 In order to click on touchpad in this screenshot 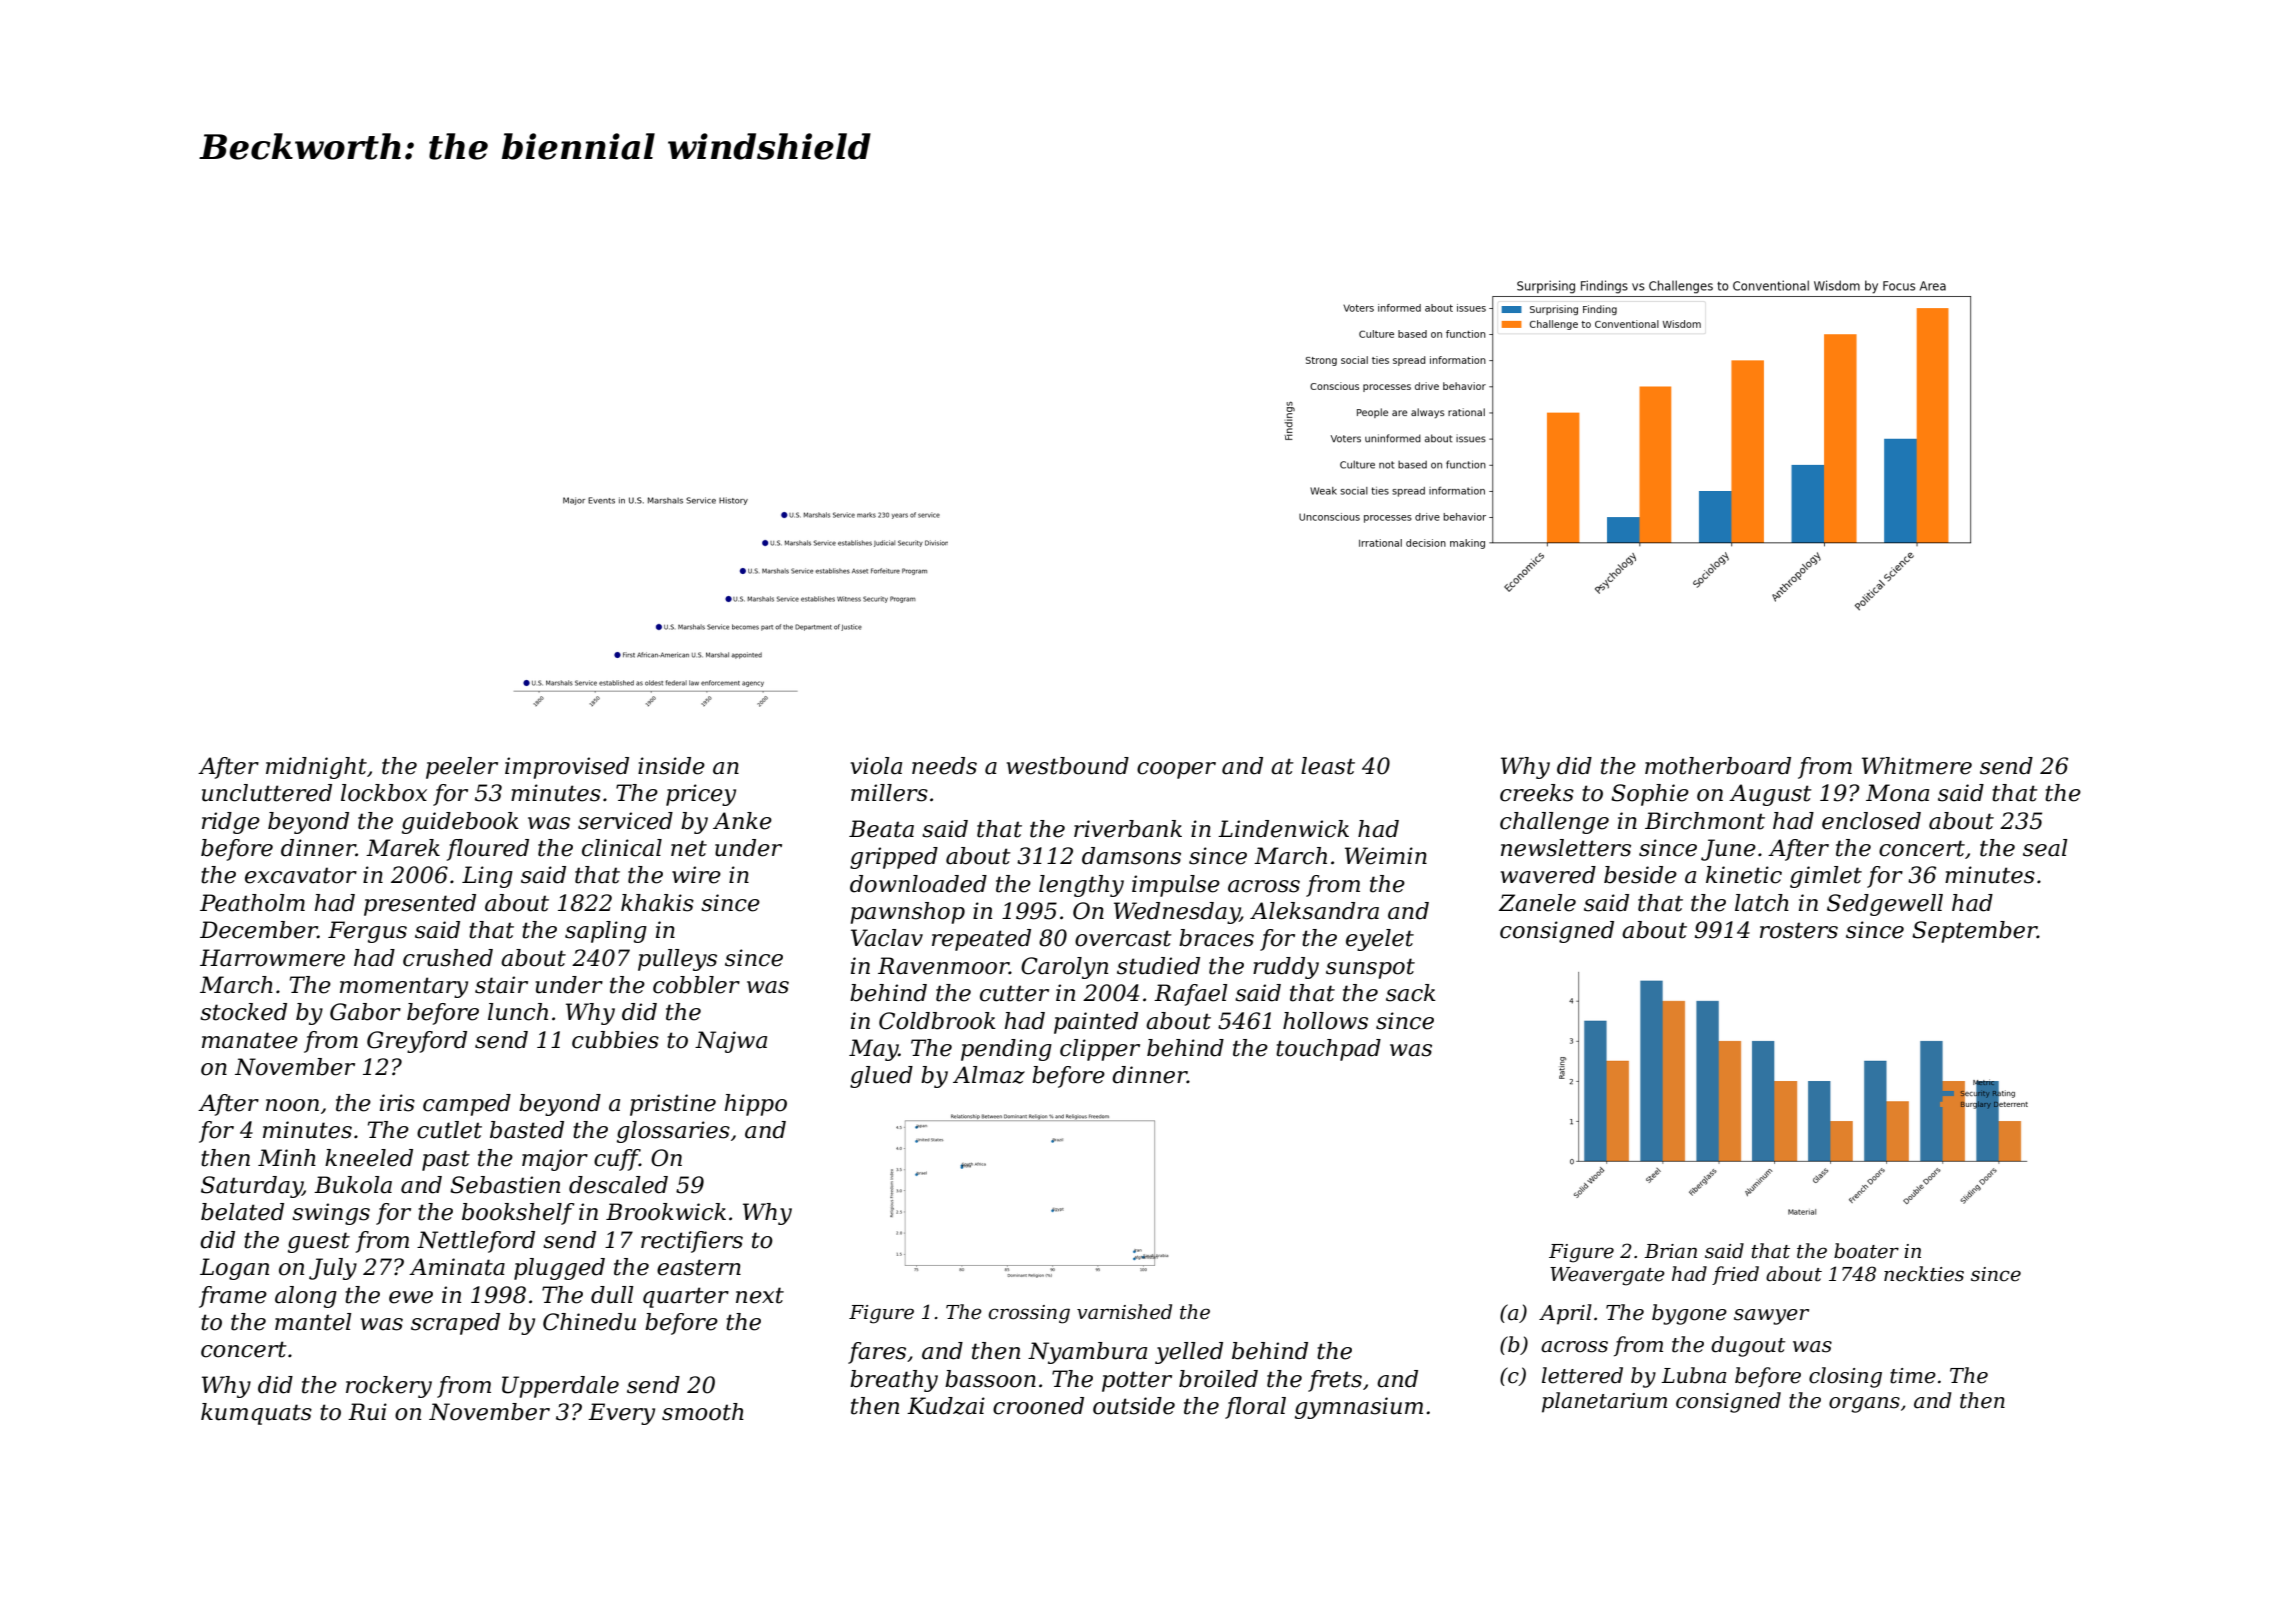, I will do `click(1328, 1050)`.
